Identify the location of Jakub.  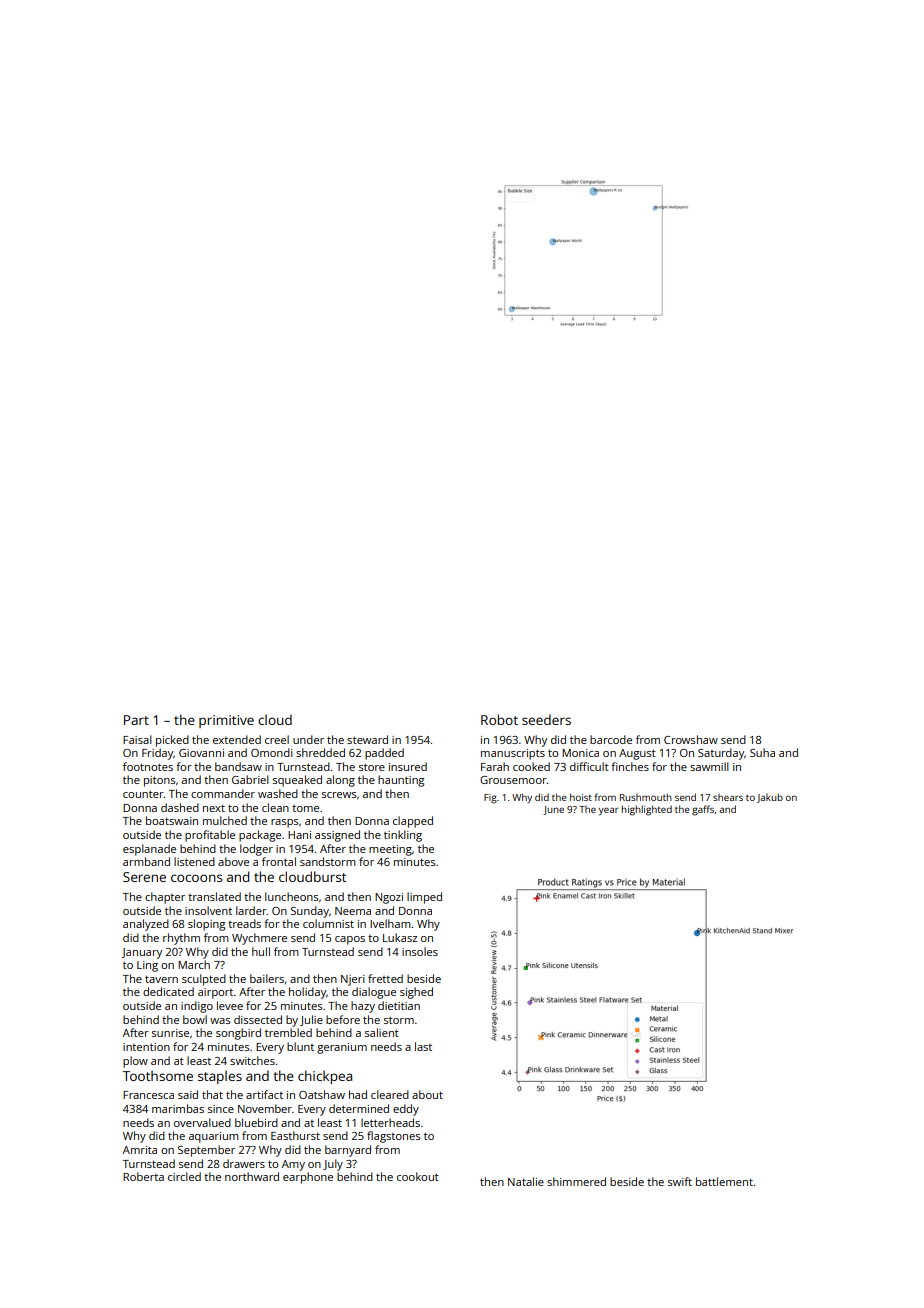
(770, 798).
